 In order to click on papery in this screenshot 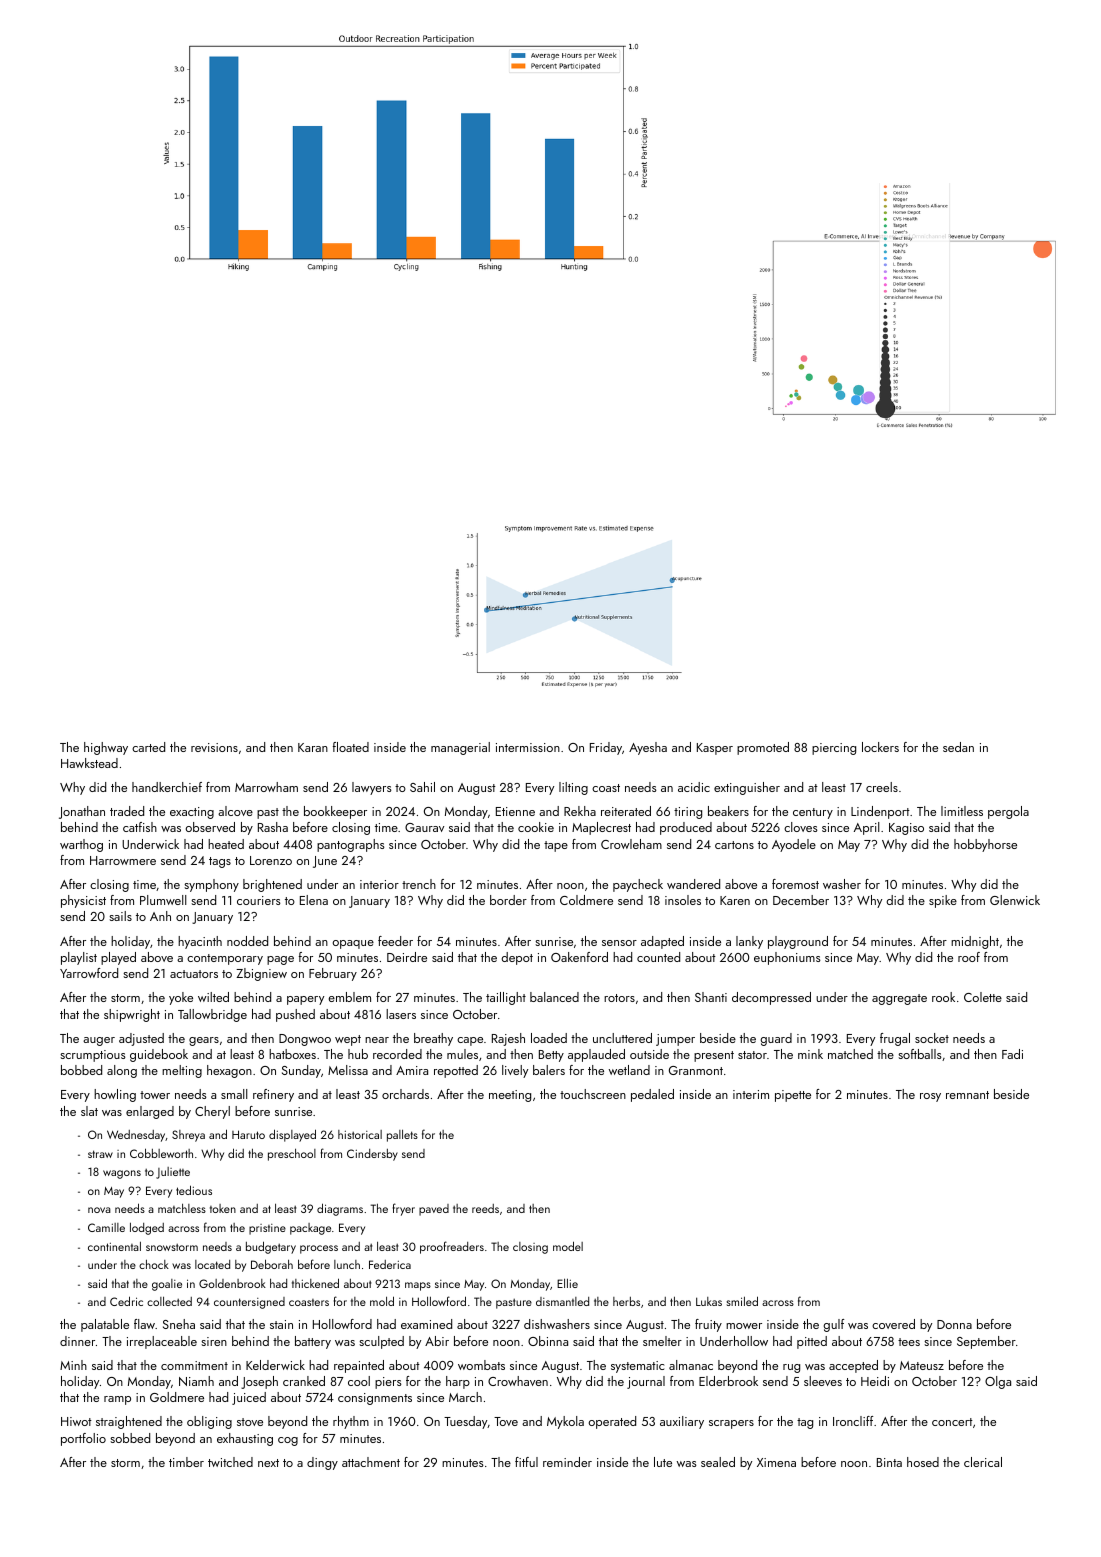, I will do `click(305, 1000)`.
